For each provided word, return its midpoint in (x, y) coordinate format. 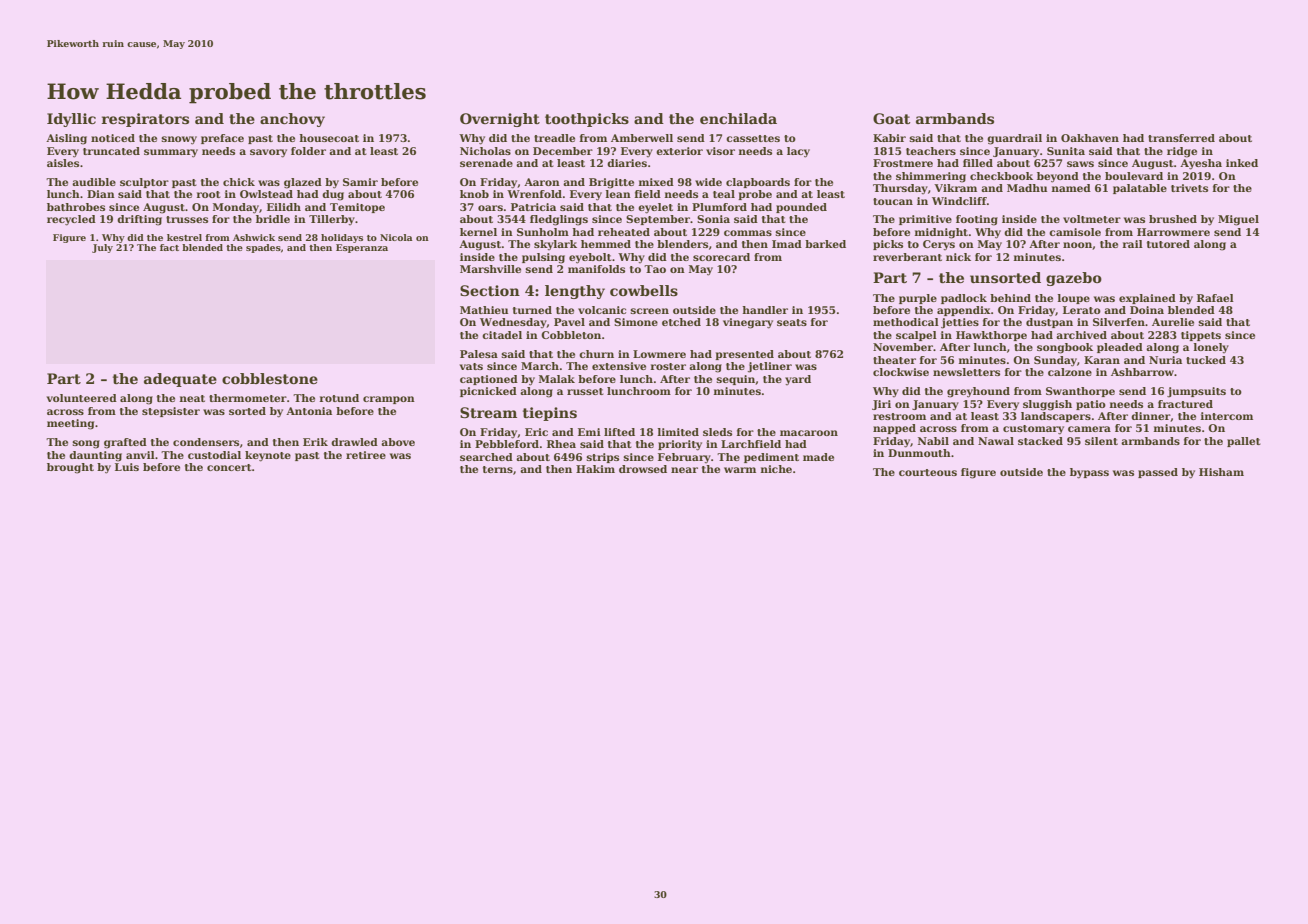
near (684, 470)
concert (229, 467)
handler (765, 310)
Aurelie (1173, 322)
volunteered (82, 398)
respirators (145, 120)
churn (596, 354)
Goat (891, 118)
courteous (928, 472)
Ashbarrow (1142, 372)
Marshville (490, 269)
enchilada (738, 118)
